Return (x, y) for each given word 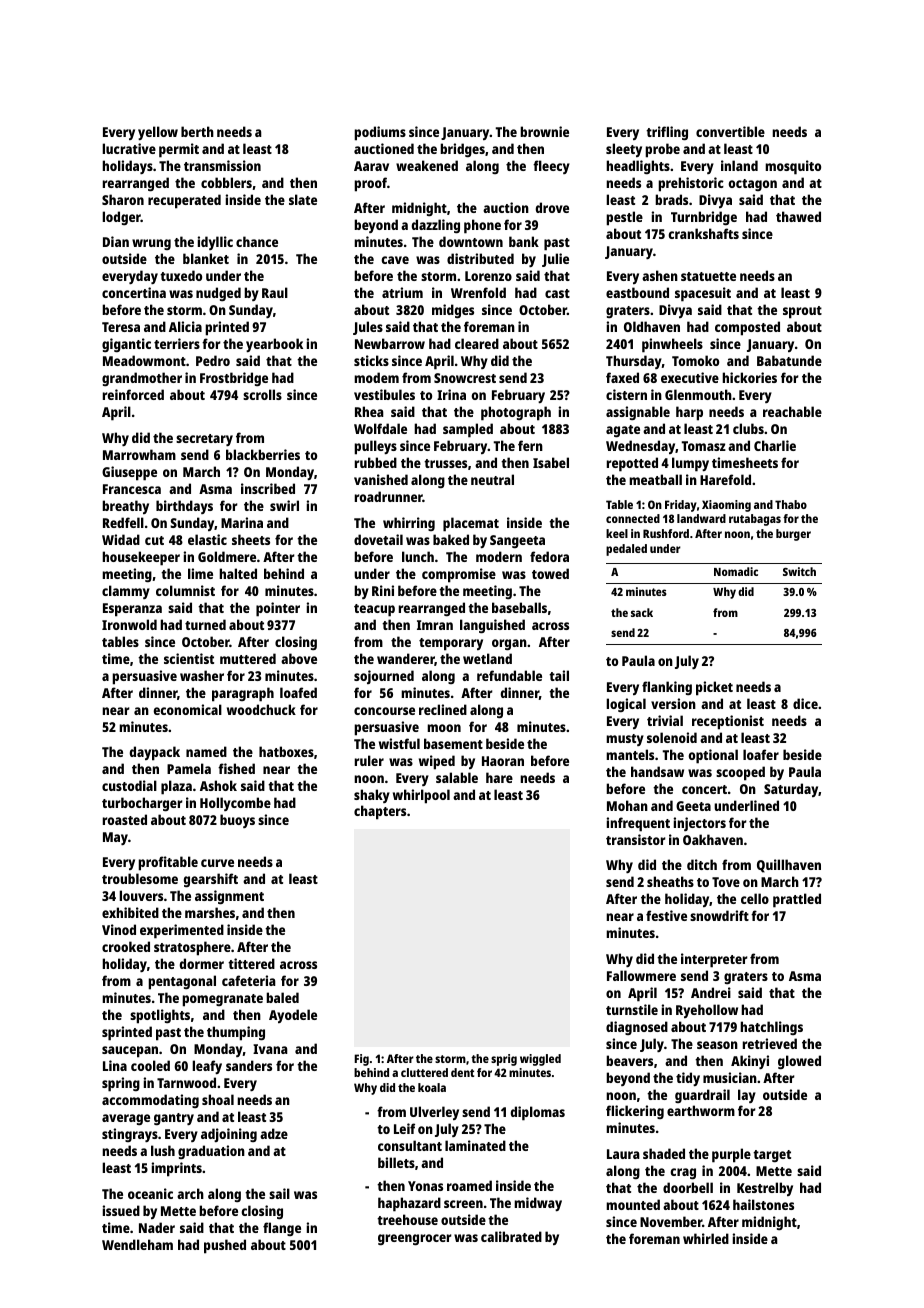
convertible (730, 131)
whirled (706, 1238)
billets (396, 1162)
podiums (380, 133)
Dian (116, 241)
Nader (157, 1227)
